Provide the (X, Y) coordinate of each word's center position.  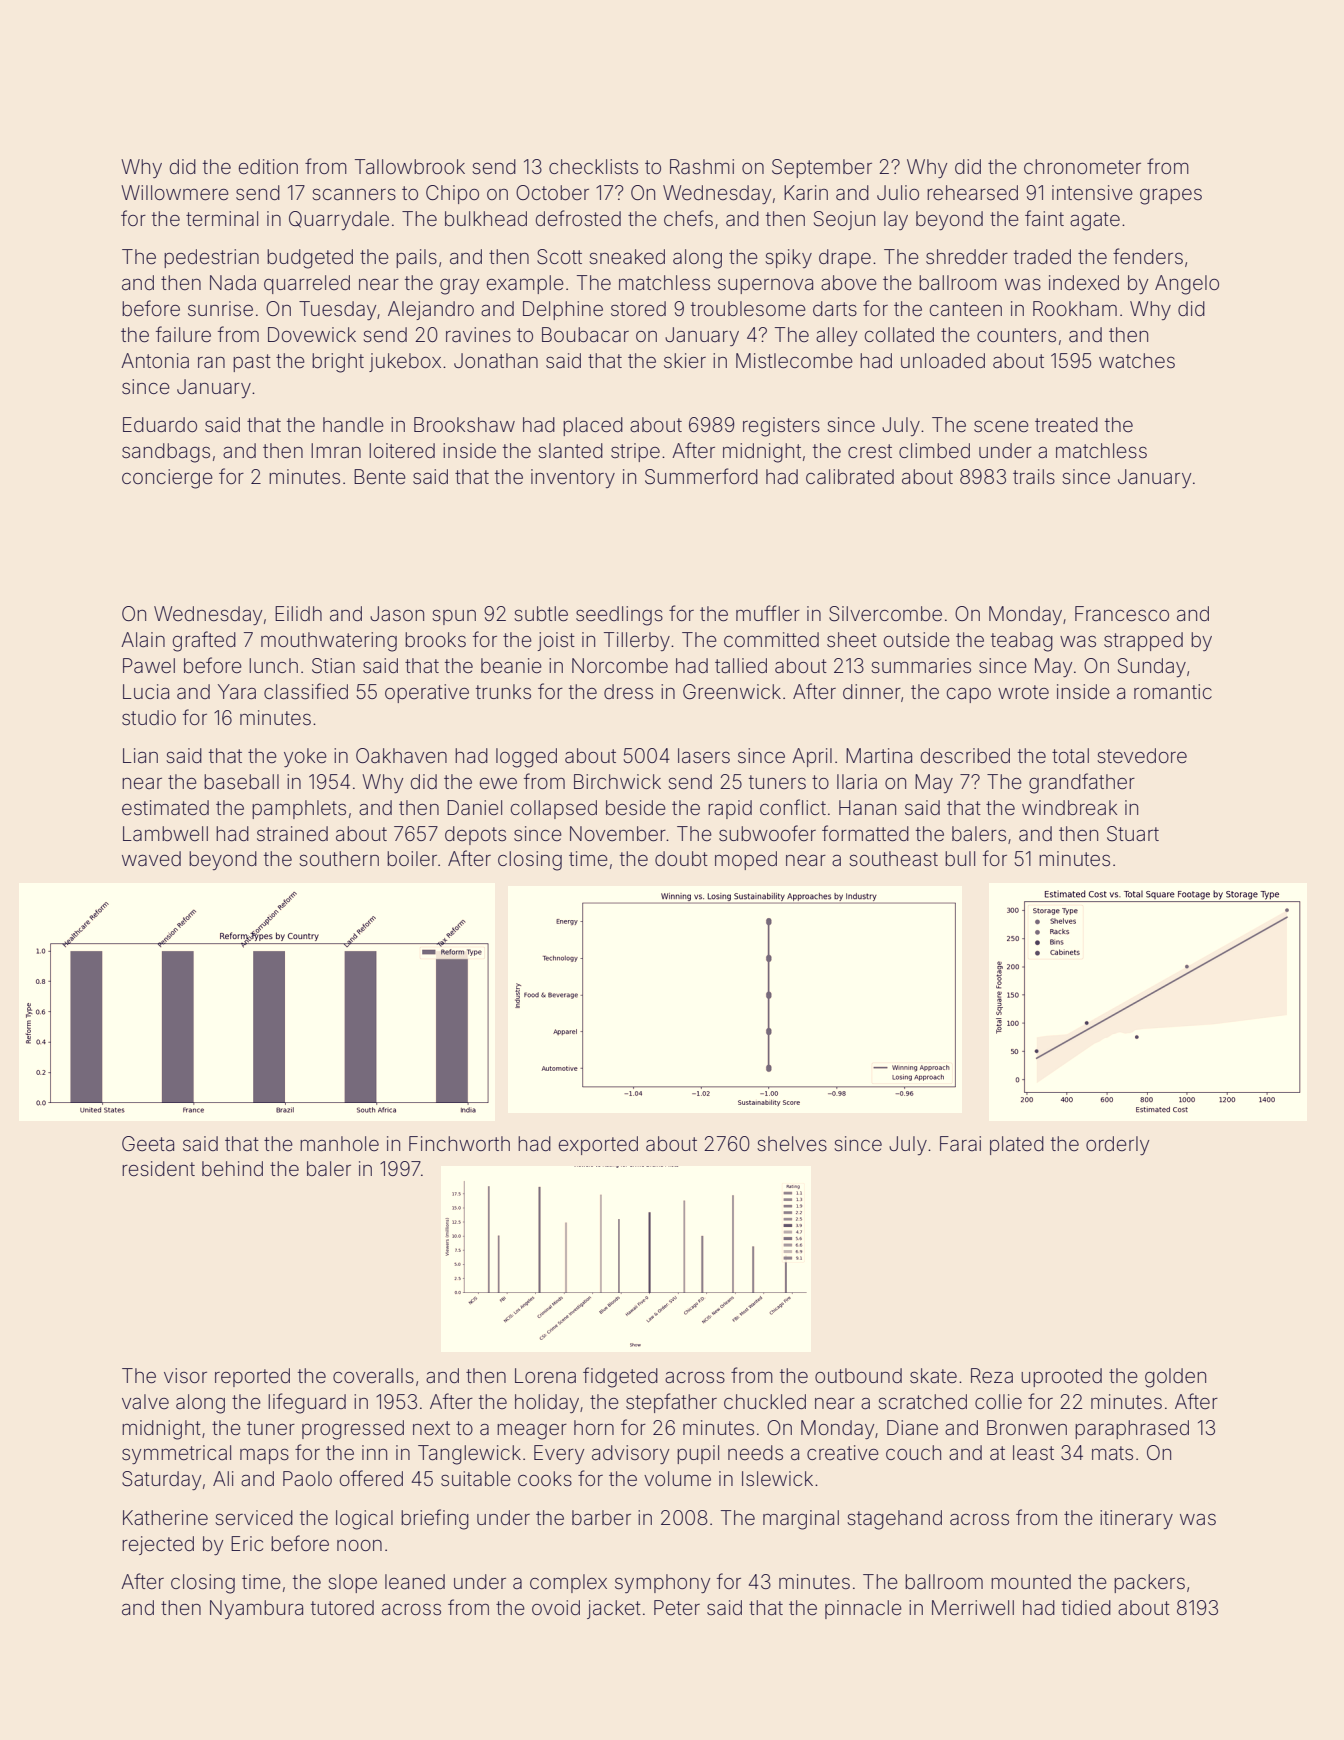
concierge (167, 479)
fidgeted (620, 1377)
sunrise (220, 308)
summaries (921, 665)
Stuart (1133, 834)
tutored (342, 1607)
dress (628, 691)
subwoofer (767, 833)
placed (593, 426)
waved (151, 858)
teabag (1022, 642)
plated (1017, 1145)
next (431, 1428)
